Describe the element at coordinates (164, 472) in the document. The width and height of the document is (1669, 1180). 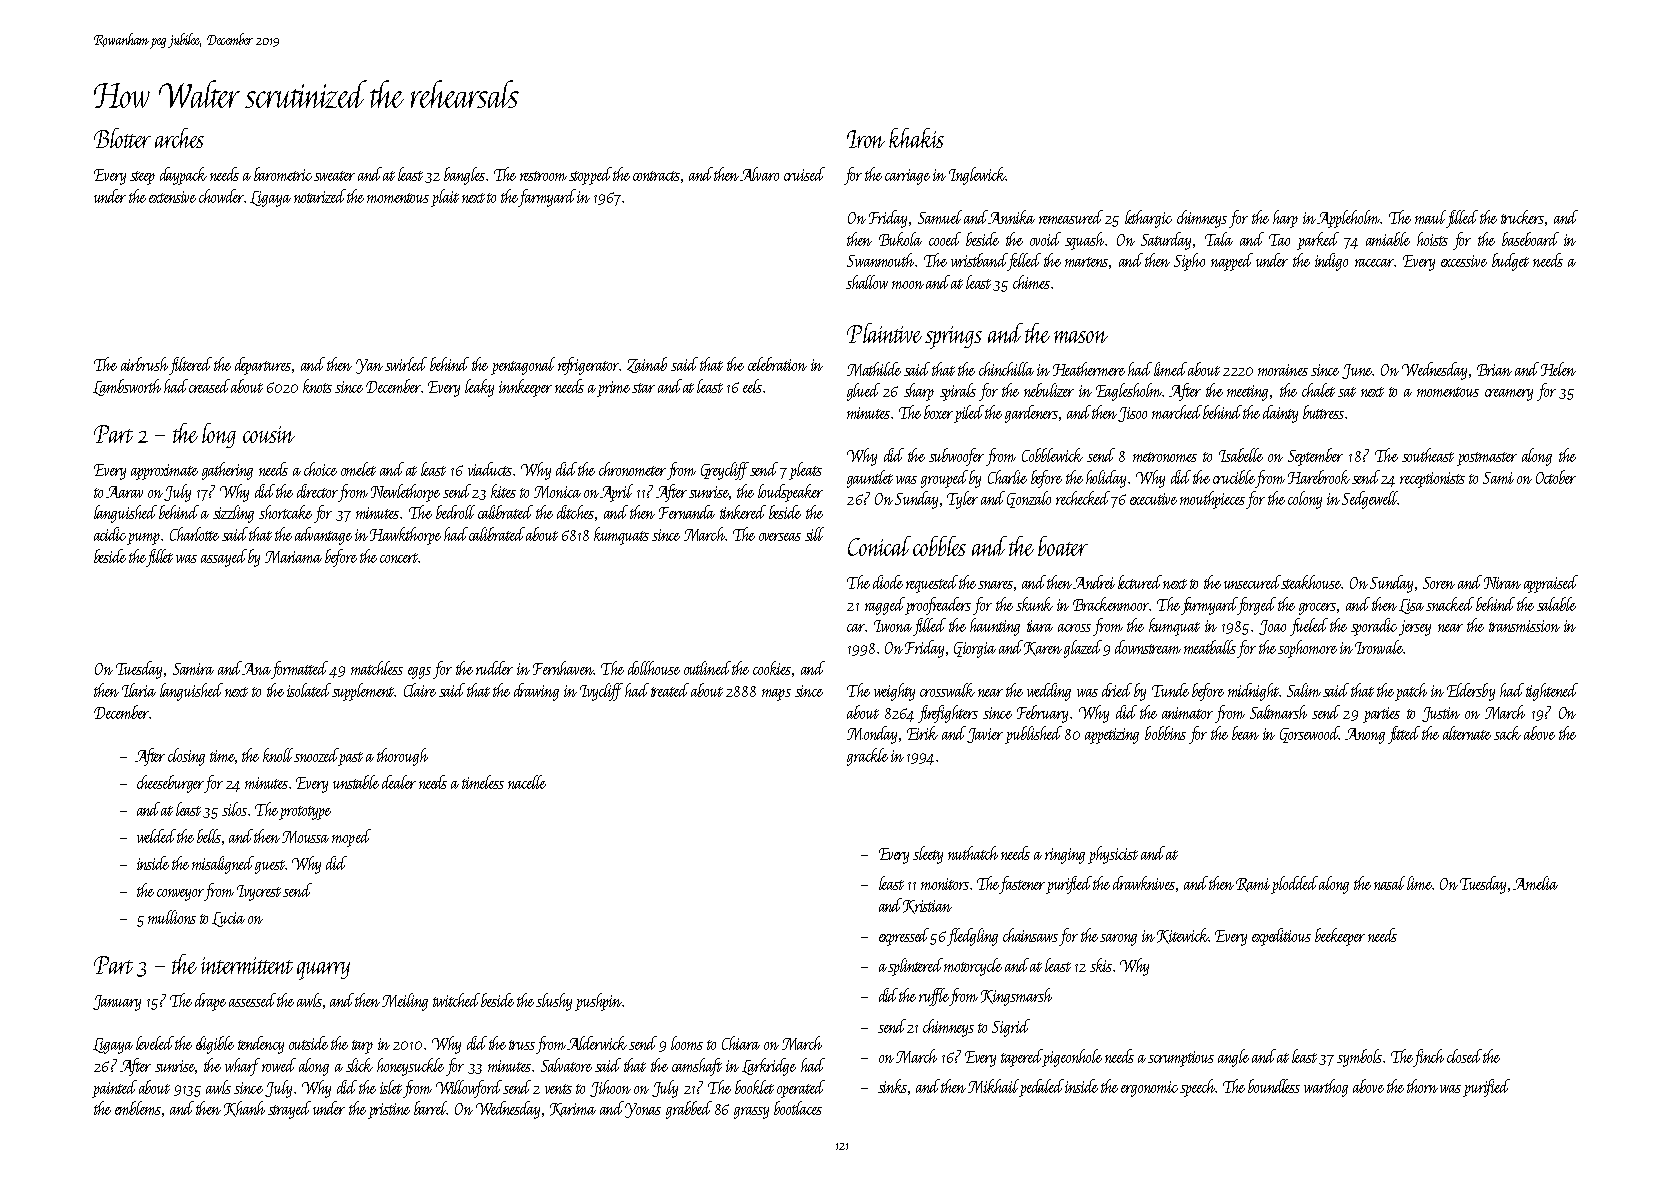
I see `approximate` at that location.
